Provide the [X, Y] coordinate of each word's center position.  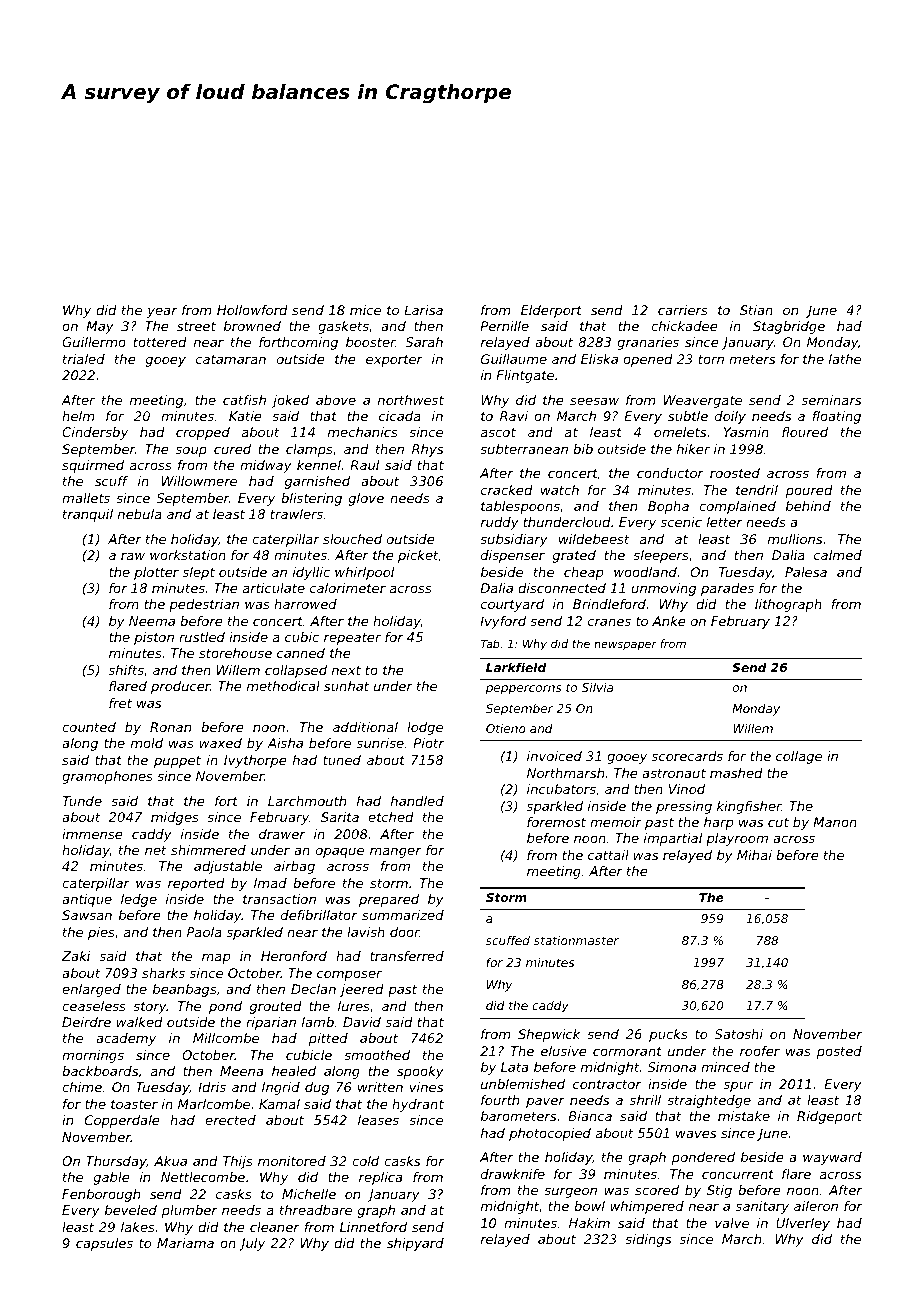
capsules [104, 1244]
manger [395, 852]
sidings [648, 1240]
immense [92, 834]
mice [365, 310]
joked [290, 401]
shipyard [415, 1244]
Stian [756, 310]
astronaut [674, 773]
